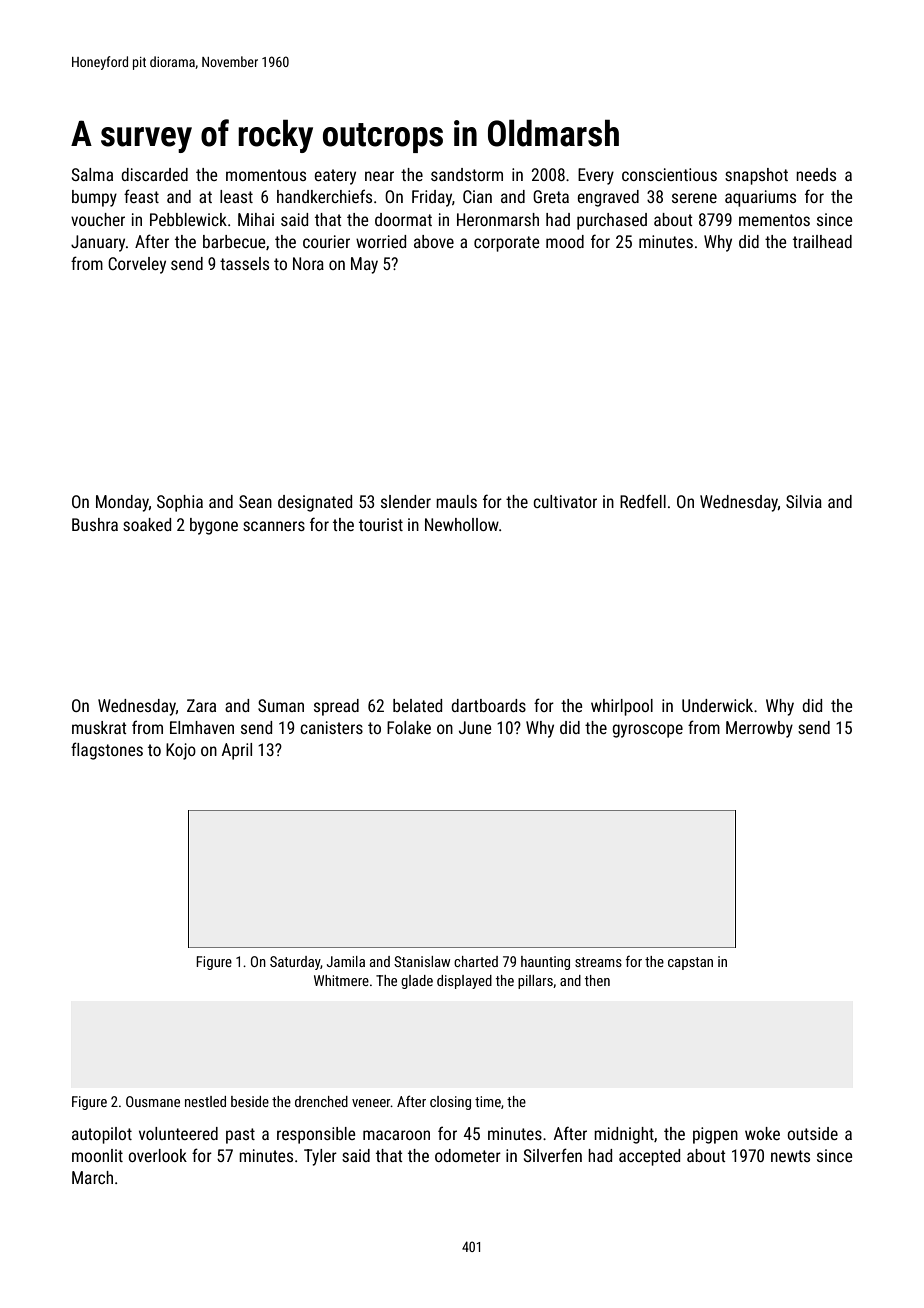 The height and width of the image is (1308, 924). I want to click on mementos, so click(774, 220).
